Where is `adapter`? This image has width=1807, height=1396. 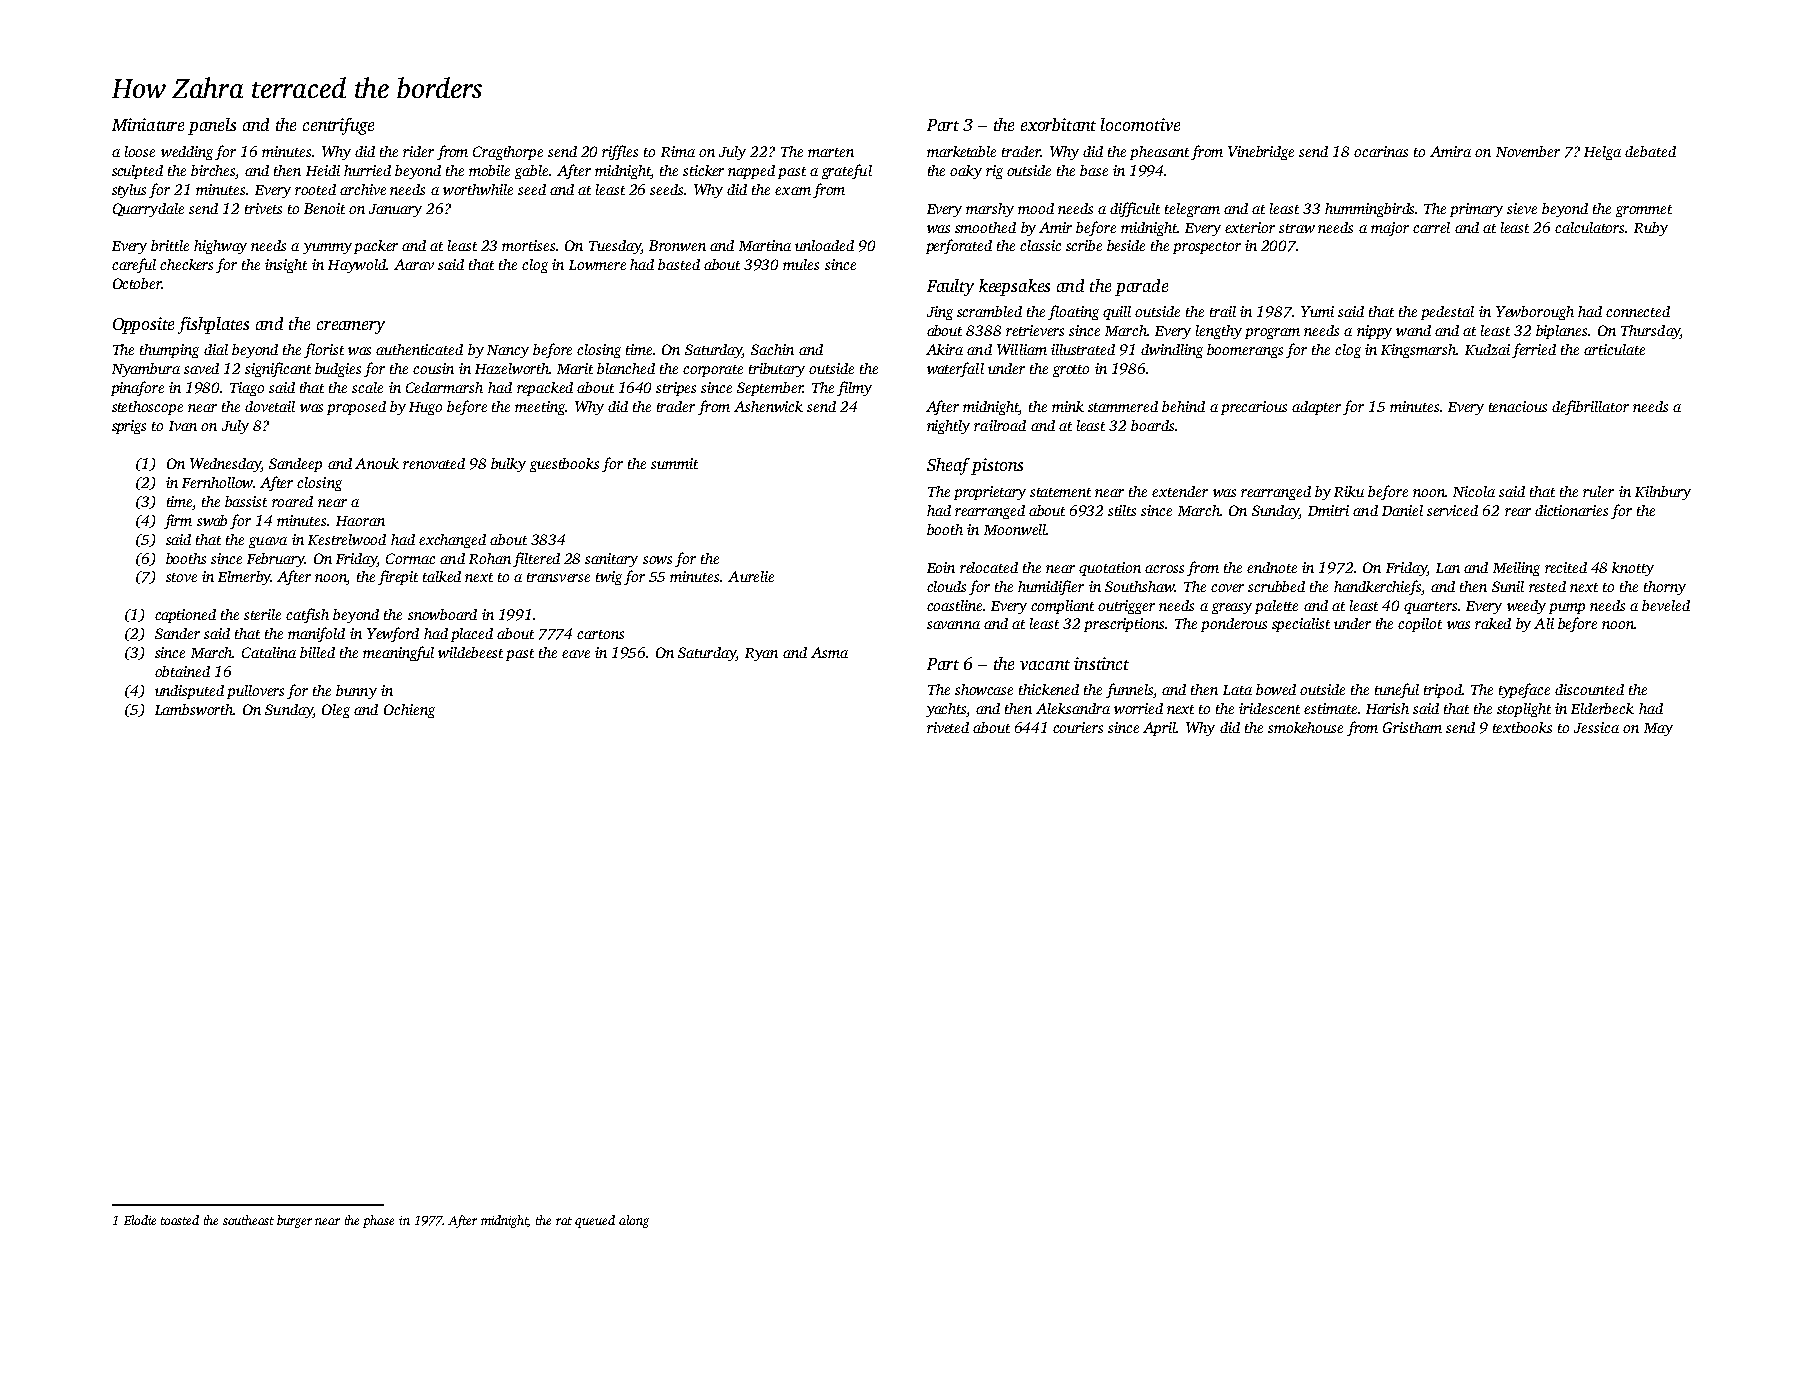 adapter is located at coordinates (1316, 408).
